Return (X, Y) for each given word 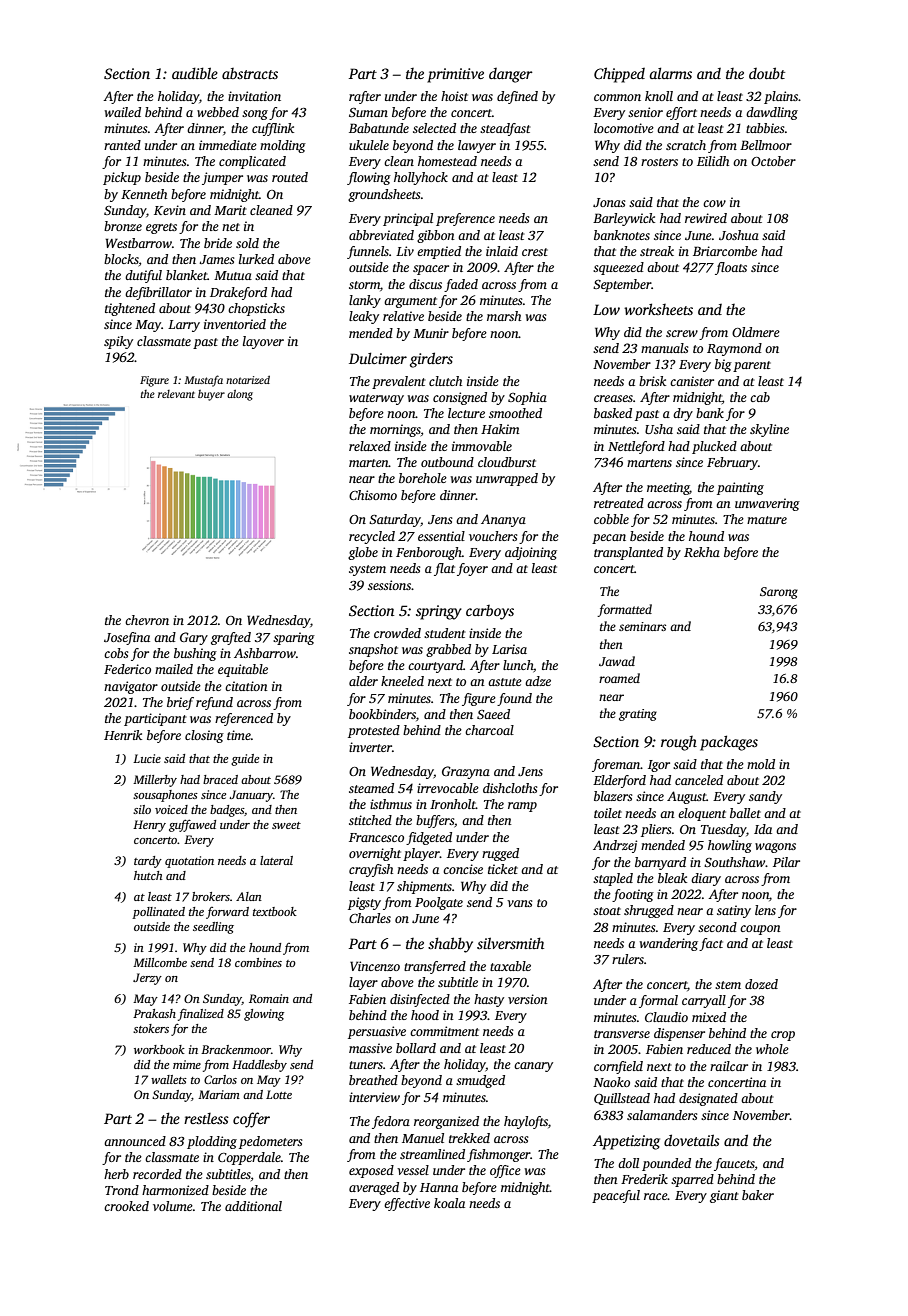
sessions (389, 585)
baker (758, 1195)
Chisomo (373, 495)
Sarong (779, 593)
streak (657, 251)
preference (465, 219)
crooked (126, 1206)
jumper (222, 178)
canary (533, 1067)
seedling (213, 928)
